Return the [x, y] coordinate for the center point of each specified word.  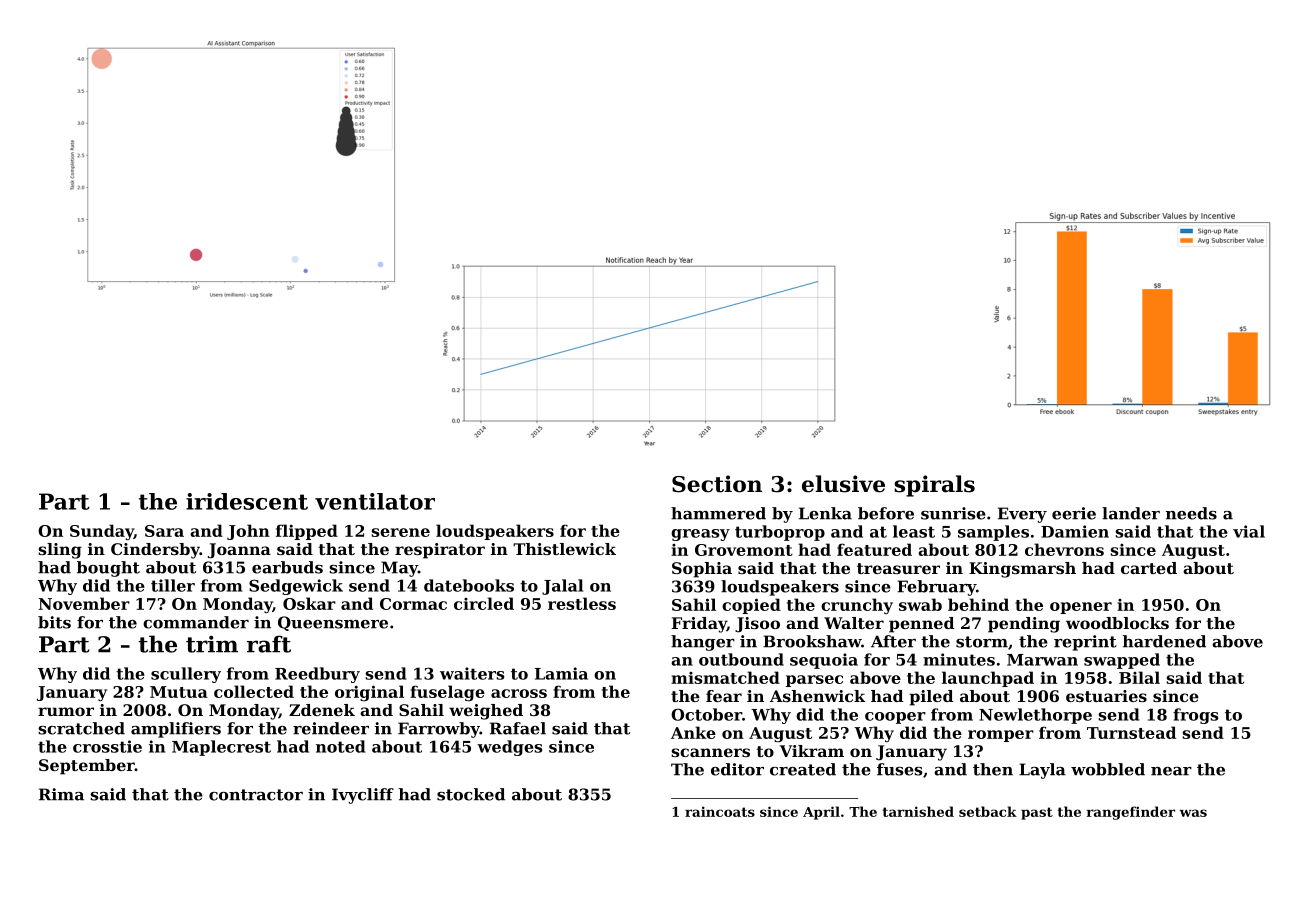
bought [108, 569]
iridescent [247, 501]
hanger [703, 643]
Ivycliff [363, 796]
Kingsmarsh [1022, 570]
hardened [1164, 641]
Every [1022, 515]
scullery [186, 675]
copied [751, 606]
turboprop [780, 533]
